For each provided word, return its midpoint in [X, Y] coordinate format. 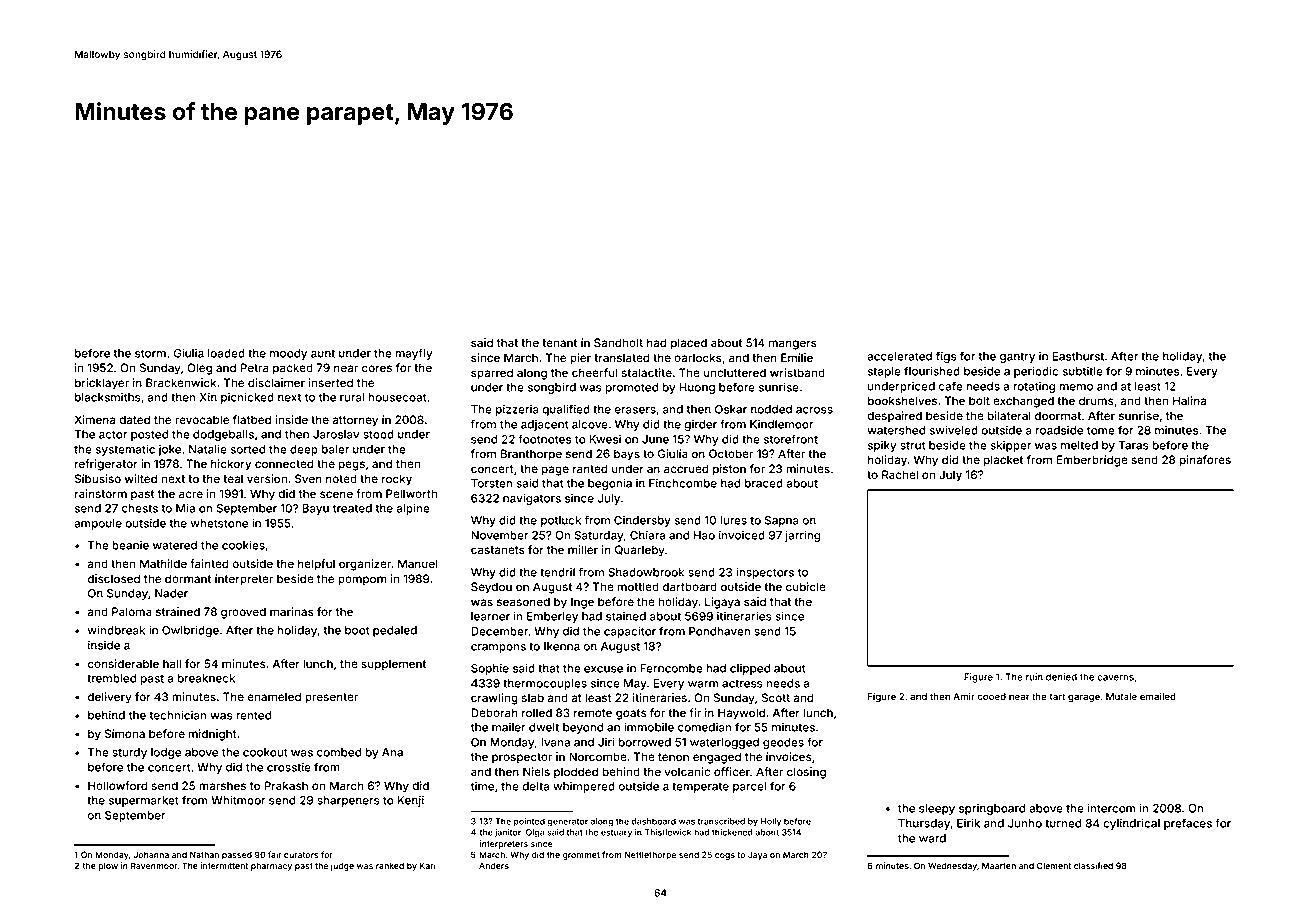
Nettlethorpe [650, 855]
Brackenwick [181, 382]
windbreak [116, 630]
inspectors [765, 573]
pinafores [1205, 461]
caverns [1115, 678]
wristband [797, 372]
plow [108, 866]
